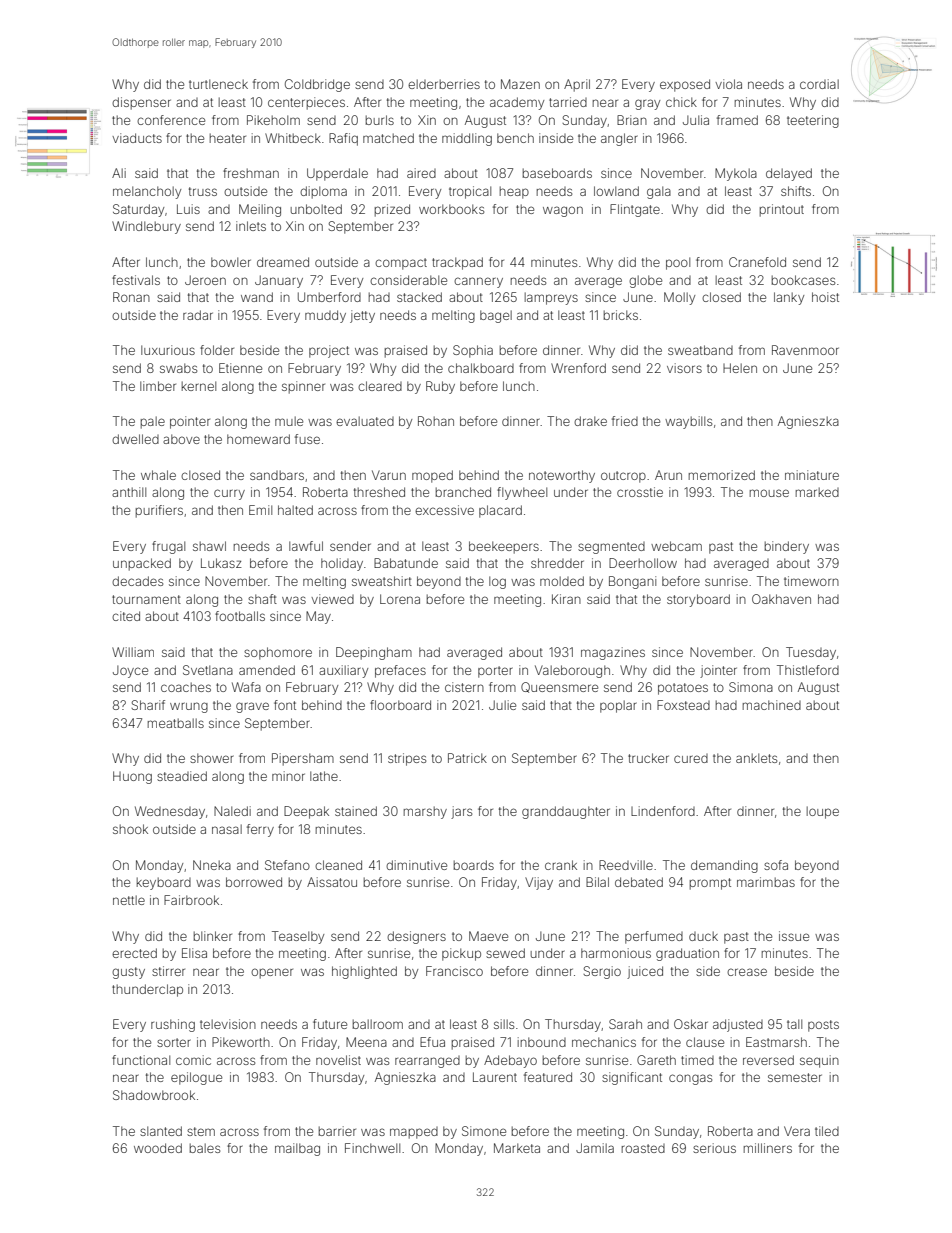  What do you see at coordinates (128, 973) in the screenshot?
I see `gusty` at bounding box center [128, 973].
